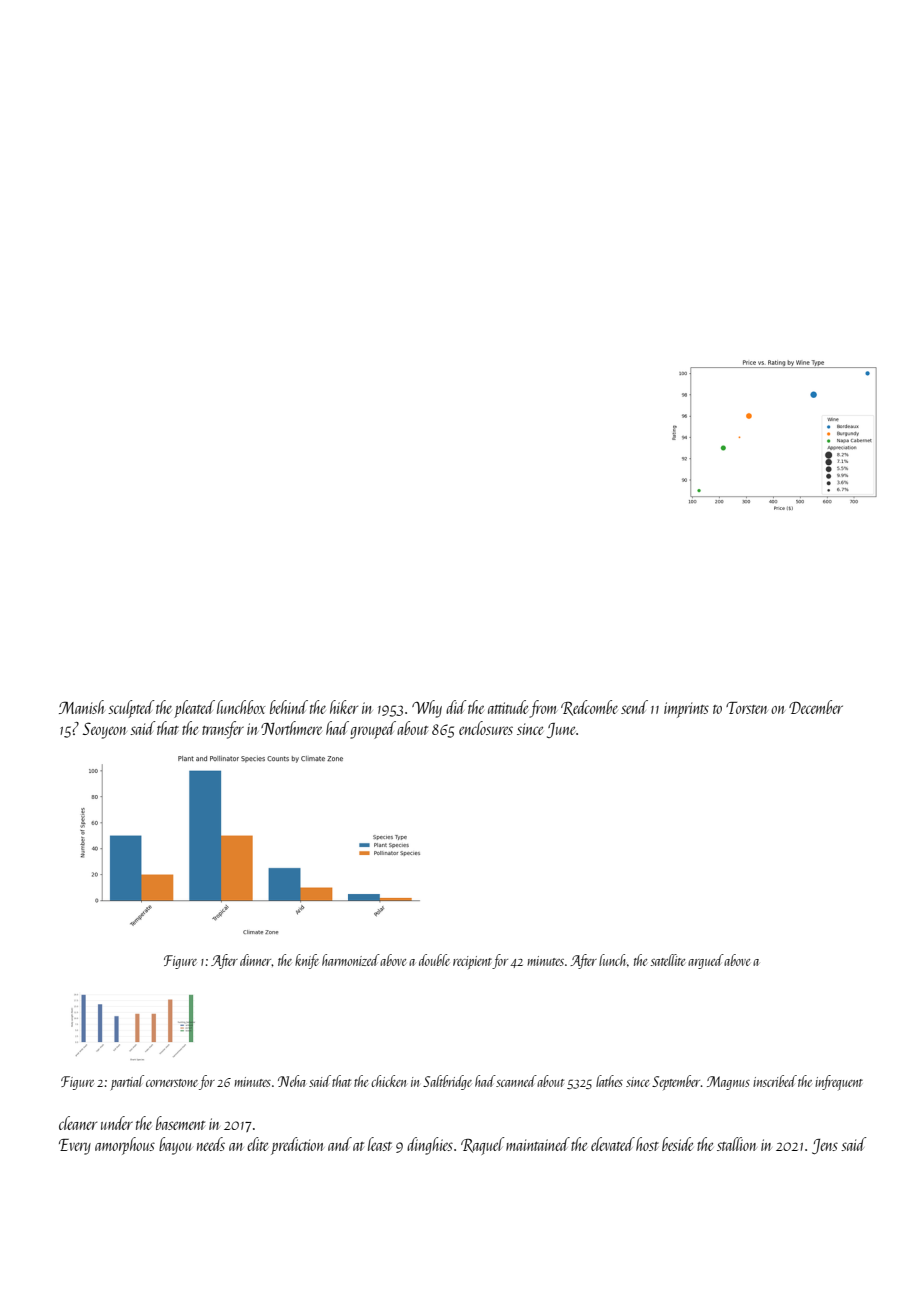 The image size is (924, 1314). Describe the element at coordinates (472, 962) in the screenshot. I see `recipient` at that location.
